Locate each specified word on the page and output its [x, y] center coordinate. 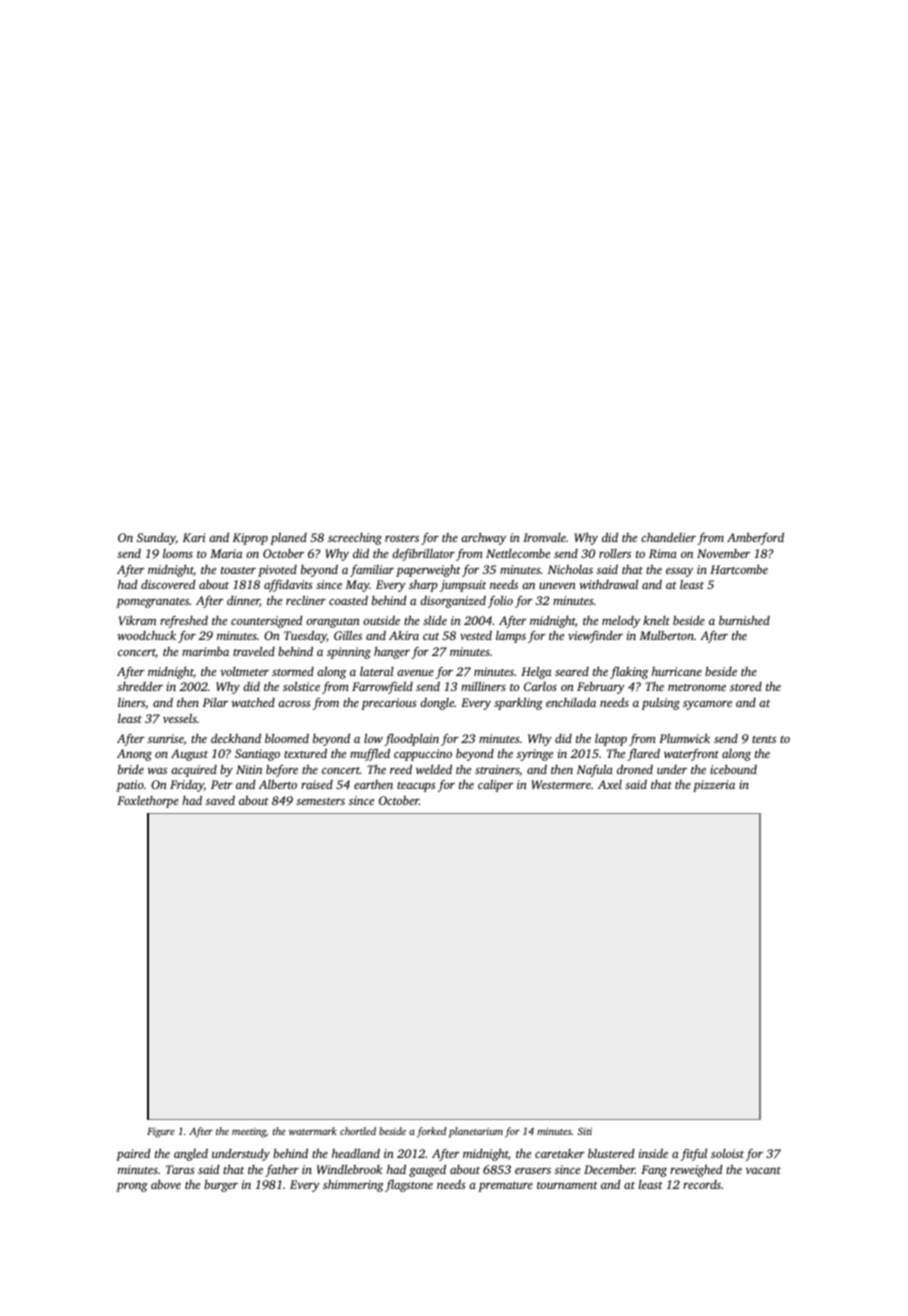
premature [505, 1187]
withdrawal [609, 584]
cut [431, 636]
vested [476, 635]
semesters [320, 801]
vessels [180, 718]
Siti [585, 1131]
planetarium [476, 1132]
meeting [249, 1132]
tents [764, 739]
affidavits [288, 586]
